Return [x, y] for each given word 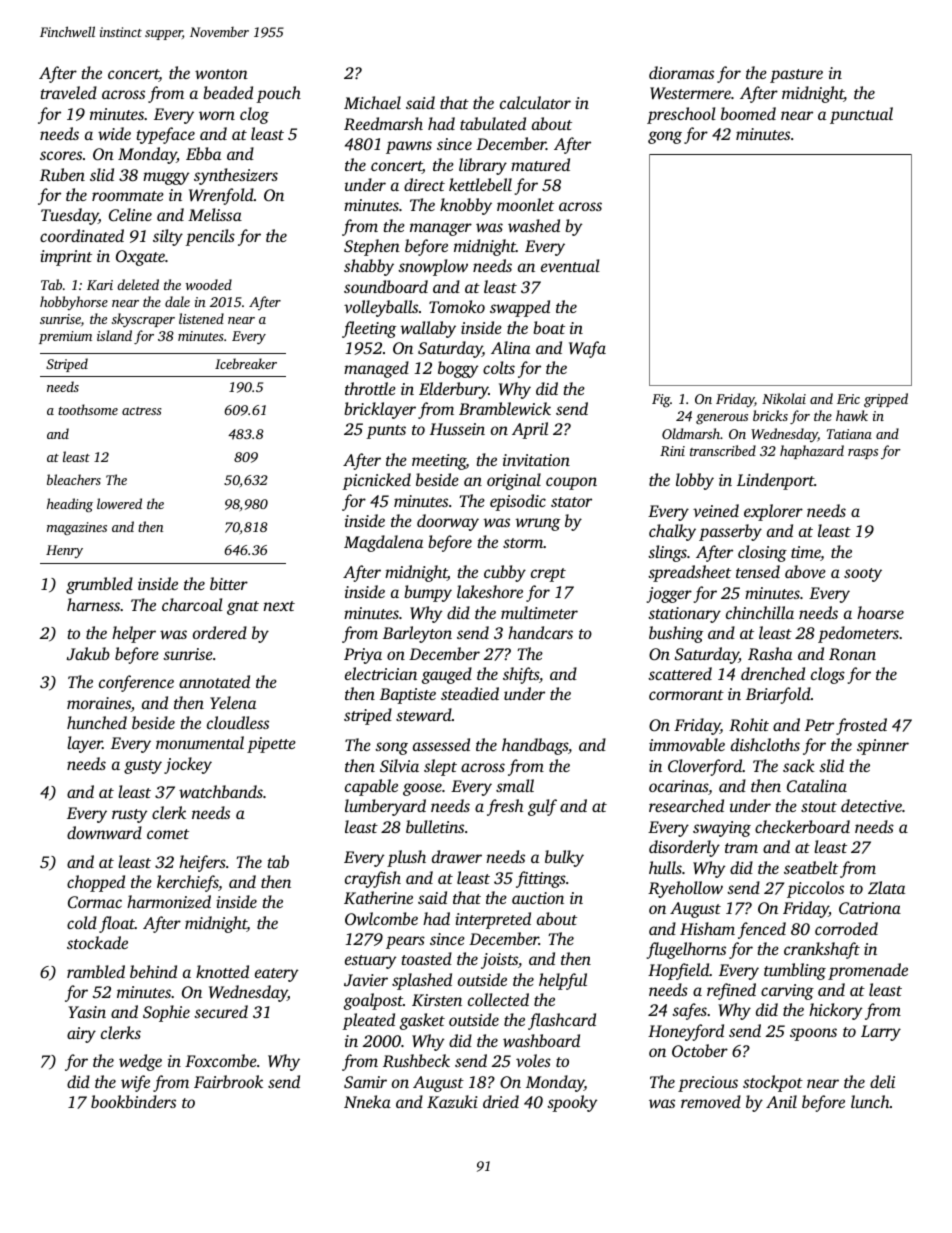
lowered [119, 503]
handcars [540, 632]
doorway [448, 522]
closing [762, 553]
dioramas [681, 72]
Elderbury [453, 390]
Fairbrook [228, 1081]
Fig [661, 401]
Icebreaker [246, 363]
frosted [861, 726]
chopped [96, 883]
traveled [69, 92]
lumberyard [385, 807]
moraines [99, 703]
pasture [796, 76]
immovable [687, 744]
